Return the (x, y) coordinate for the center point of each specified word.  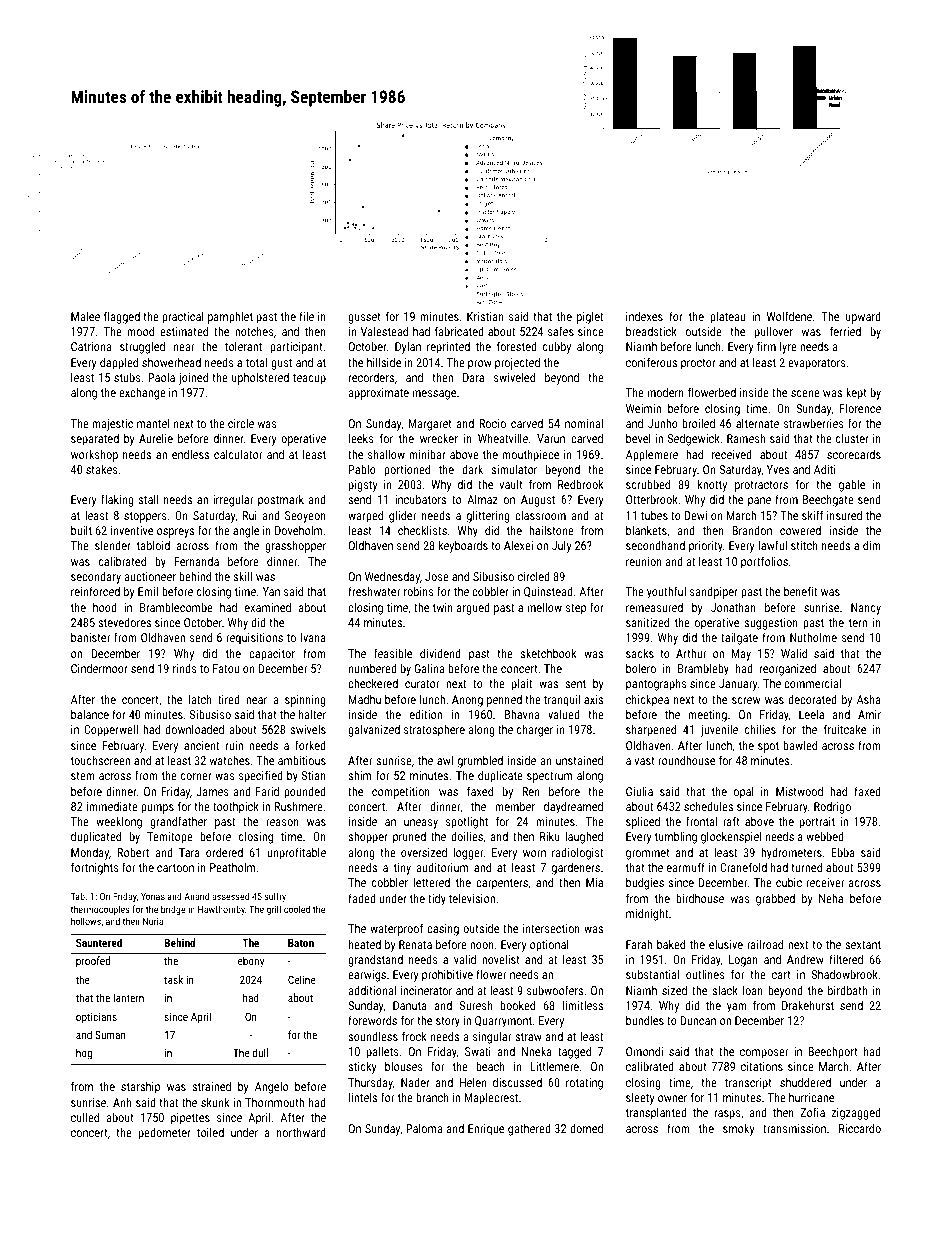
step (576, 609)
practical (182, 317)
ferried (845, 331)
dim (872, 545)
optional (549, 946)
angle (246, 531)
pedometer (165, 1133)
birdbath (847, 990)
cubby (557, 347)
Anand (196, 896)
